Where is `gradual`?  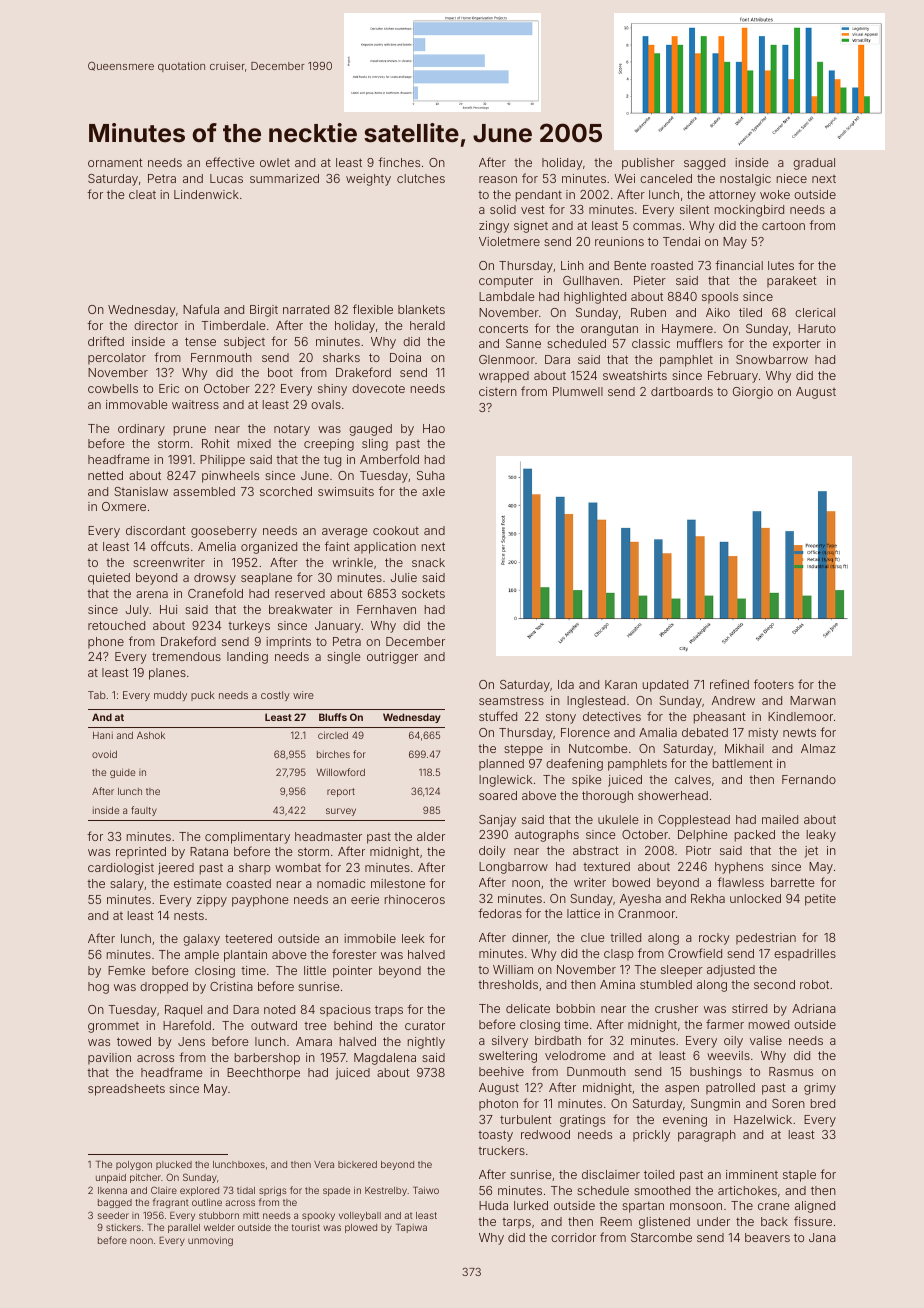 gradual is located at coordinates (814, 164).
